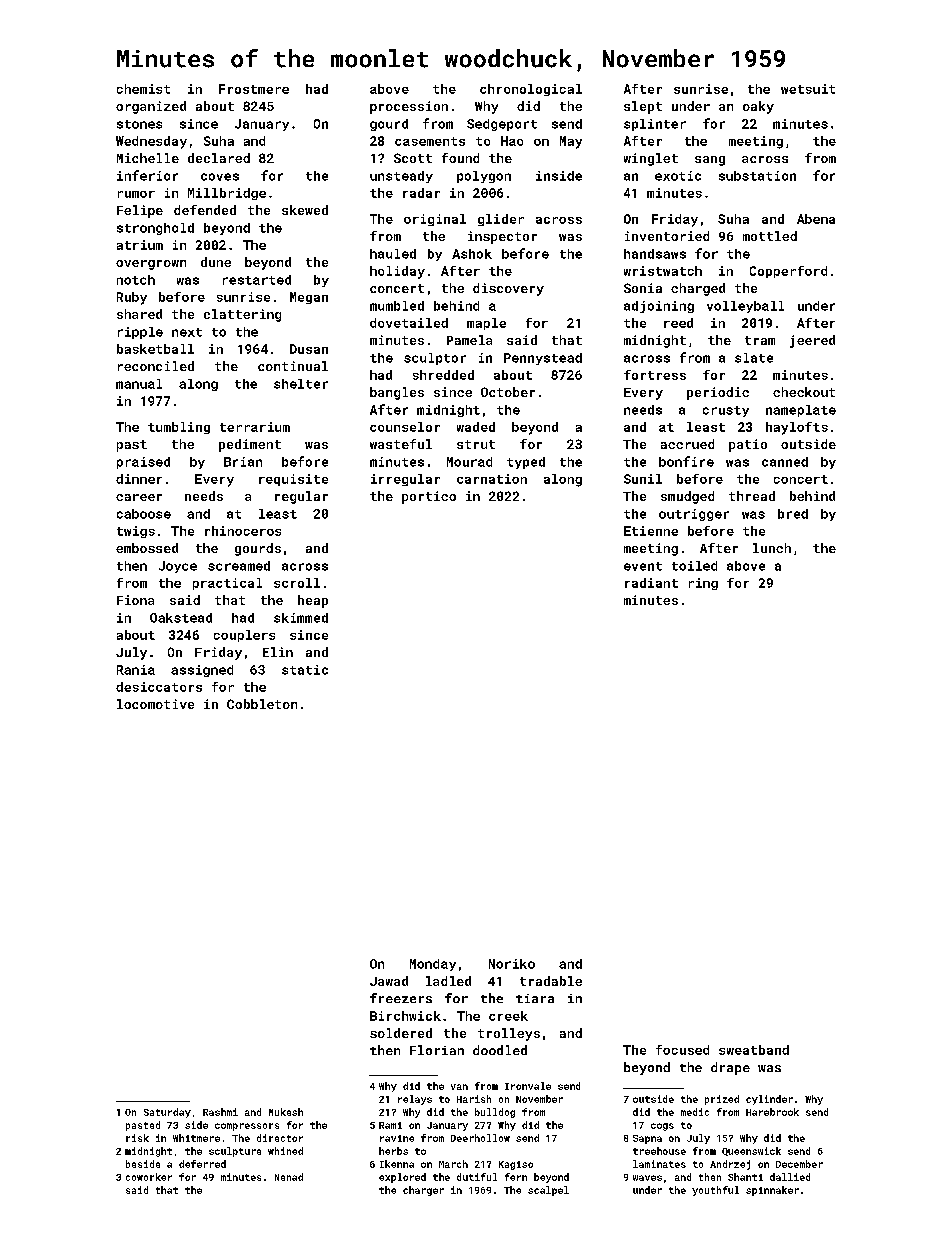 The width and height of the screenshot is (952, 1233). I want to click on soldered, so click(401, 1033).
